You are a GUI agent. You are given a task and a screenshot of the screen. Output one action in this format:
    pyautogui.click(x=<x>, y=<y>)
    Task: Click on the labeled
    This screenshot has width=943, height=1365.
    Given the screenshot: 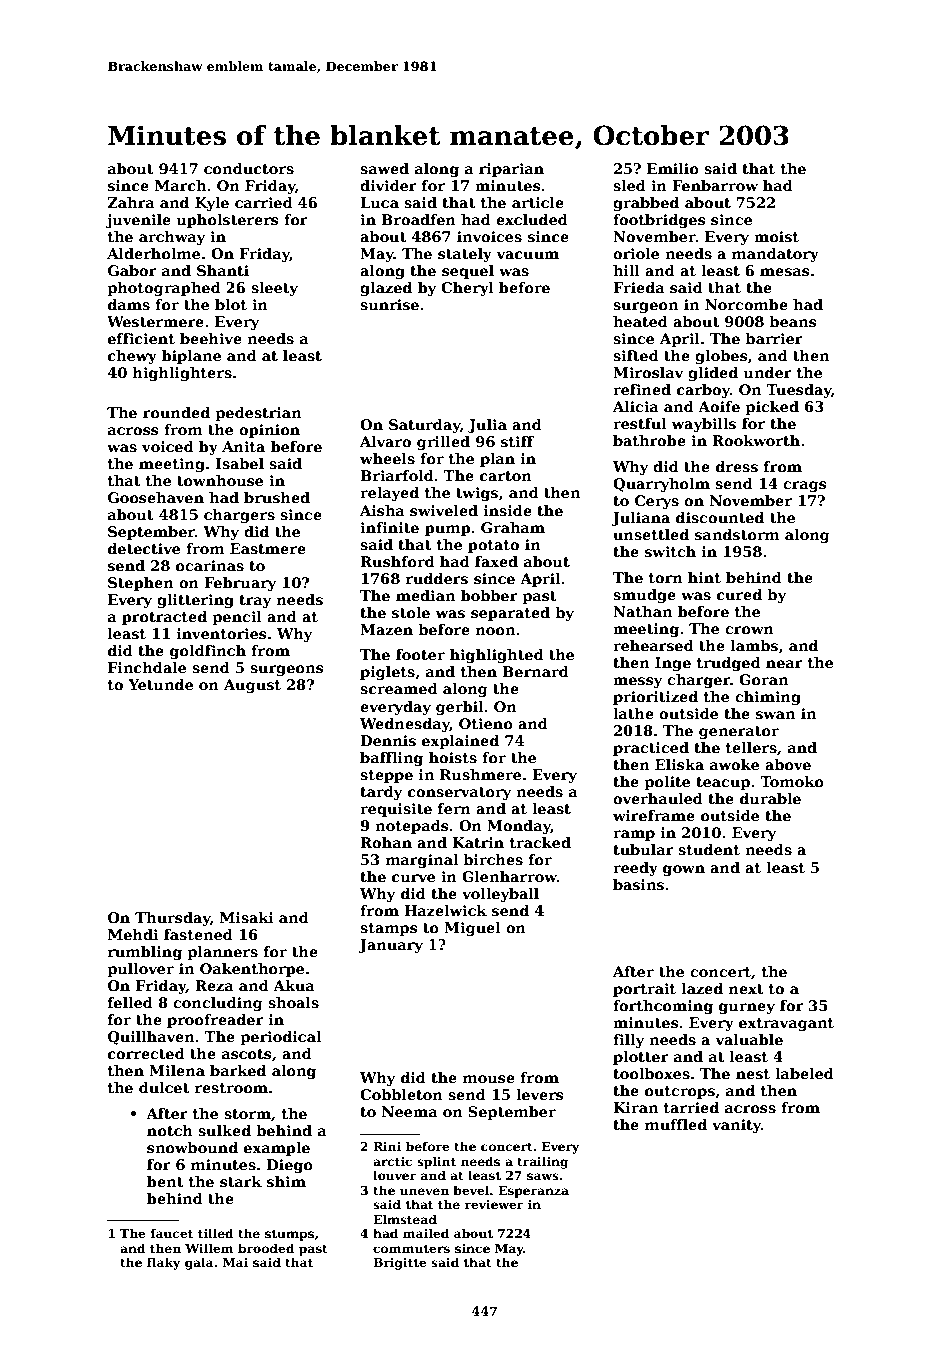 What is the action you would take?
    pyautogui.click(x=804, y=1073)
